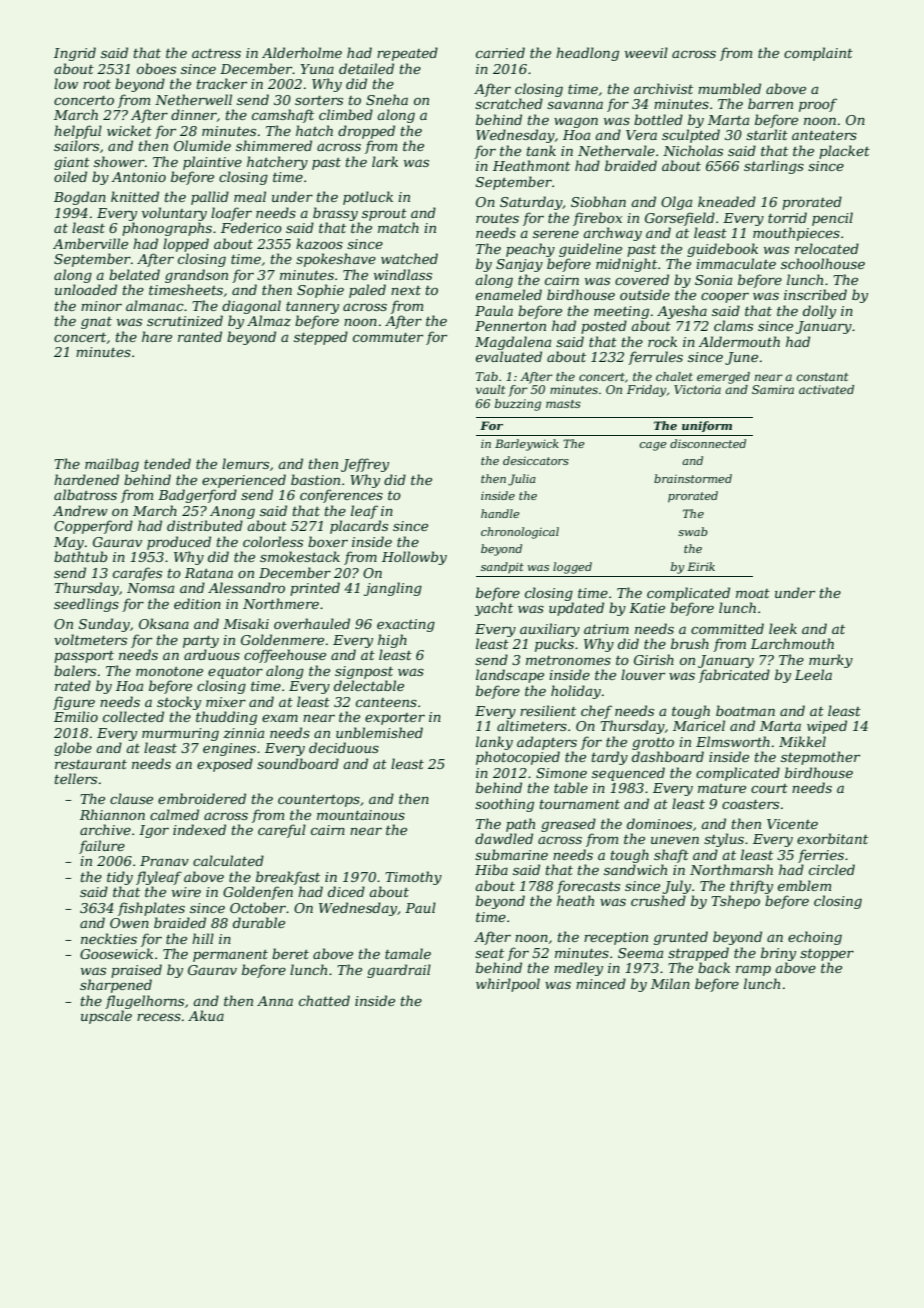  I want to click on almanac, so click(155, 305).
